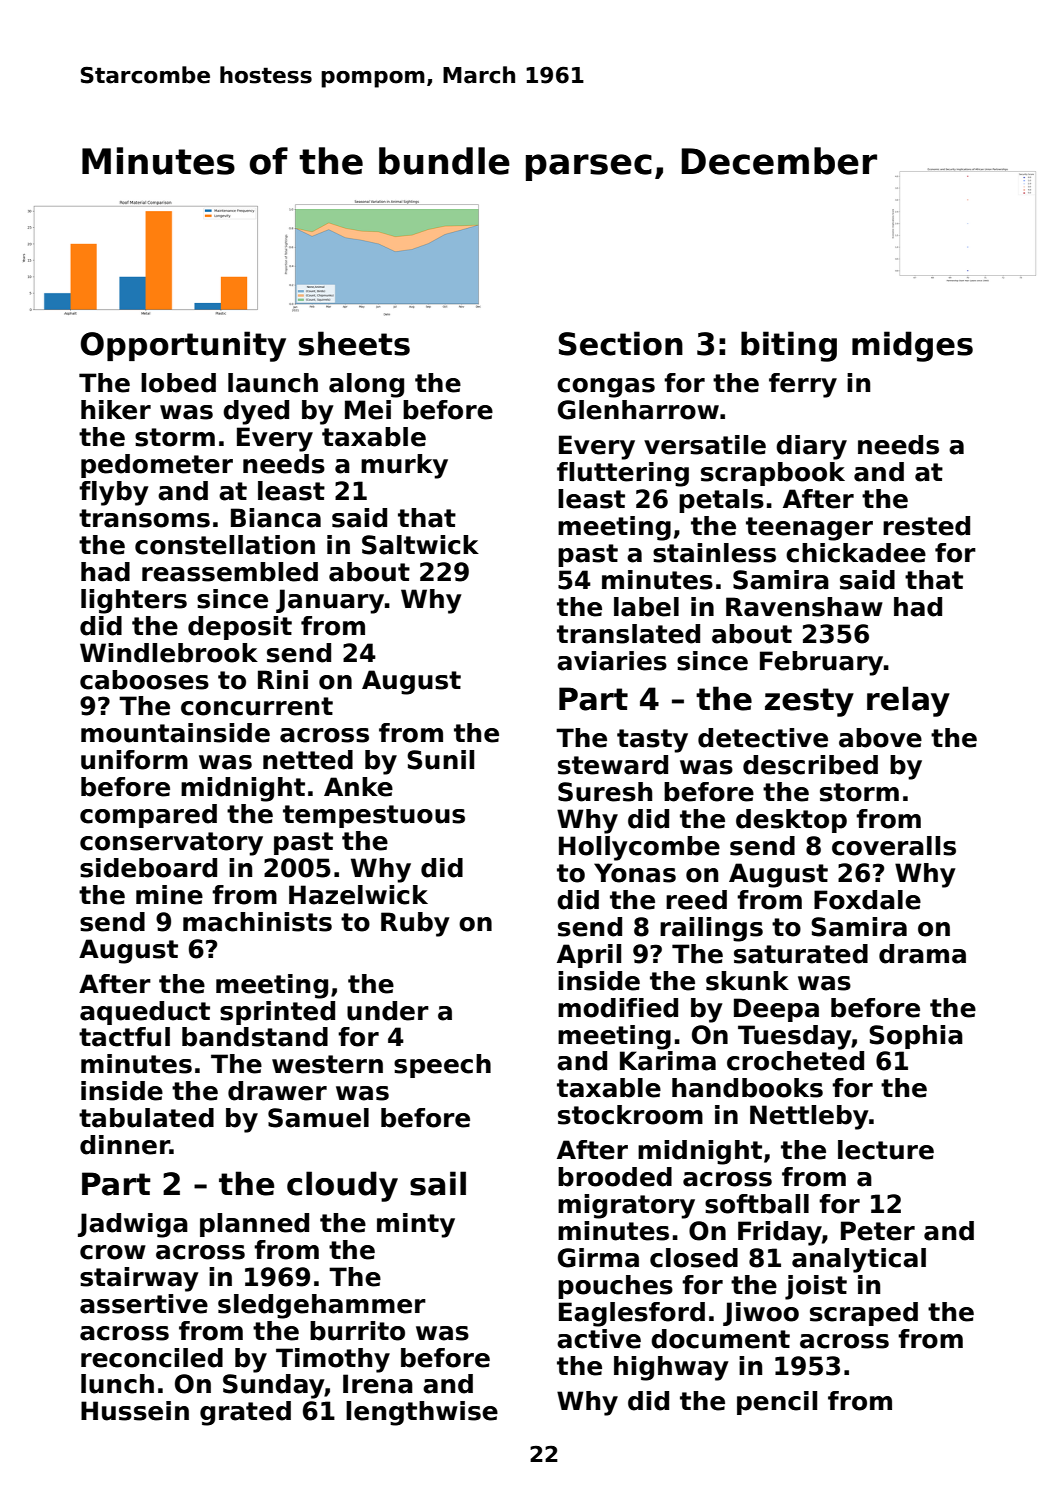 The height and width of the document is (1503, 1058). I want to click on netted, so click(308, 760).
